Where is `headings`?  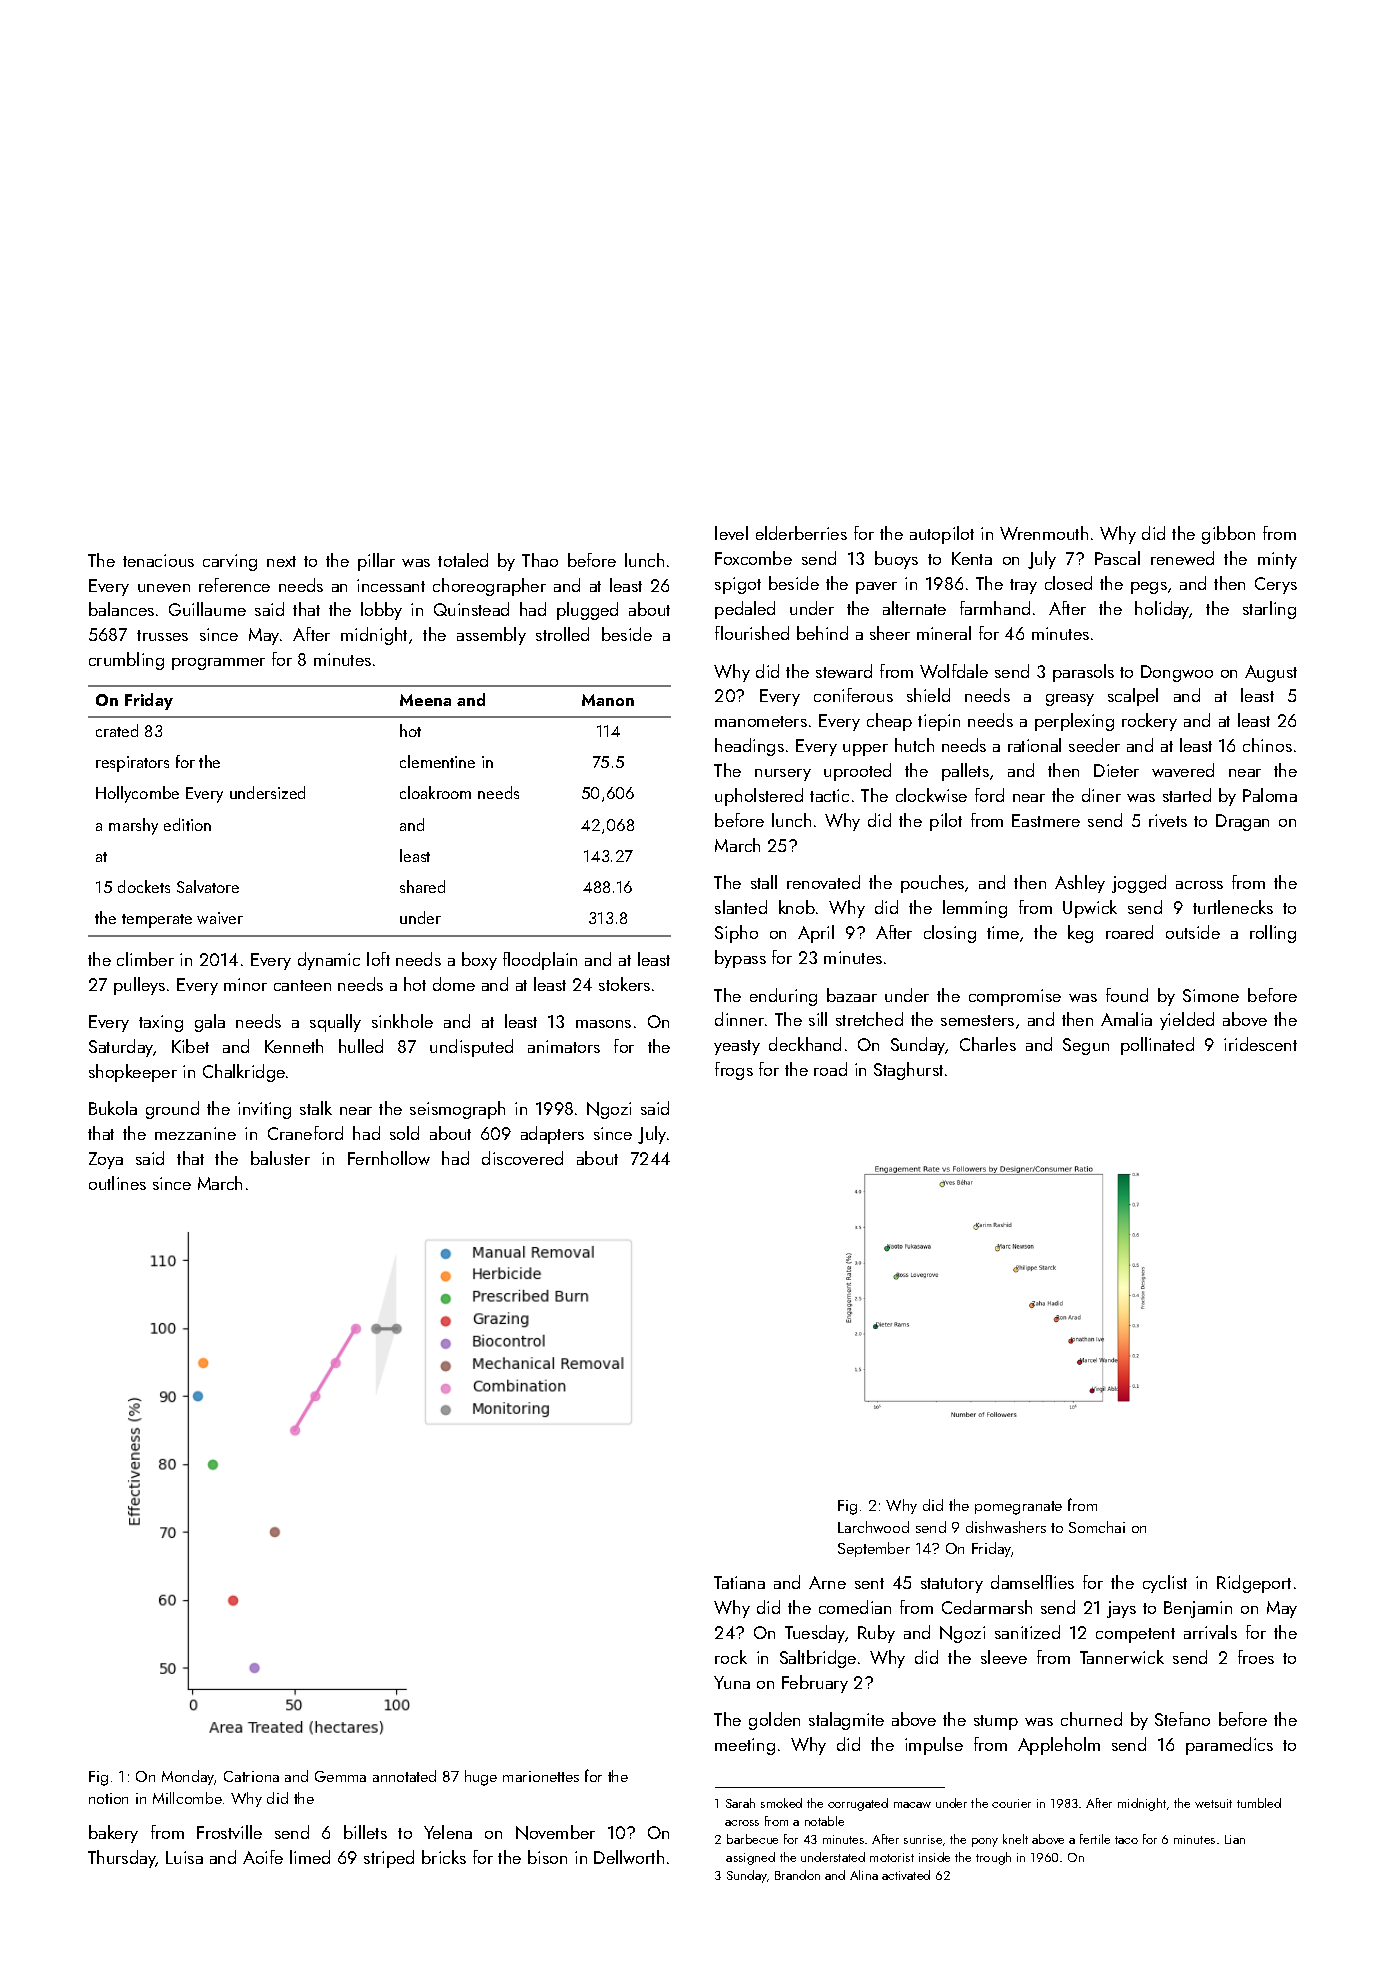
headings is located at coordinates (749, 747).
